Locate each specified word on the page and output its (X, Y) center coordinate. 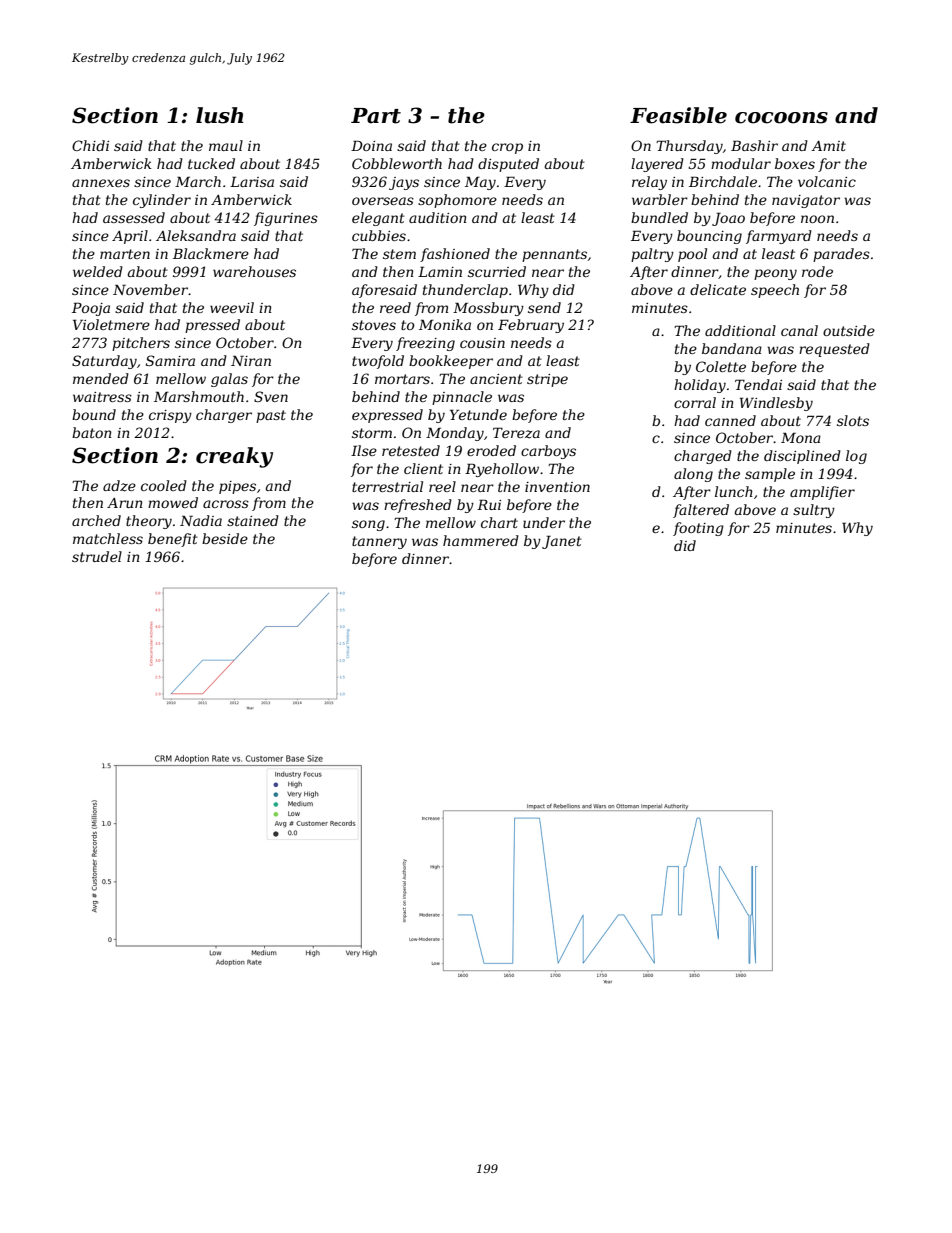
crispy (170, 416)
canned (730, 420)
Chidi (90, 145)
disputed (508, 165)
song (368, 525)
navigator (806, 201)
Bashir (754, 145)
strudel (97, 556)
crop (507, 148)
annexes (101, 183)
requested (834, 350)
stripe (547, 380)
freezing (425, 344)
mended (101, 378)
